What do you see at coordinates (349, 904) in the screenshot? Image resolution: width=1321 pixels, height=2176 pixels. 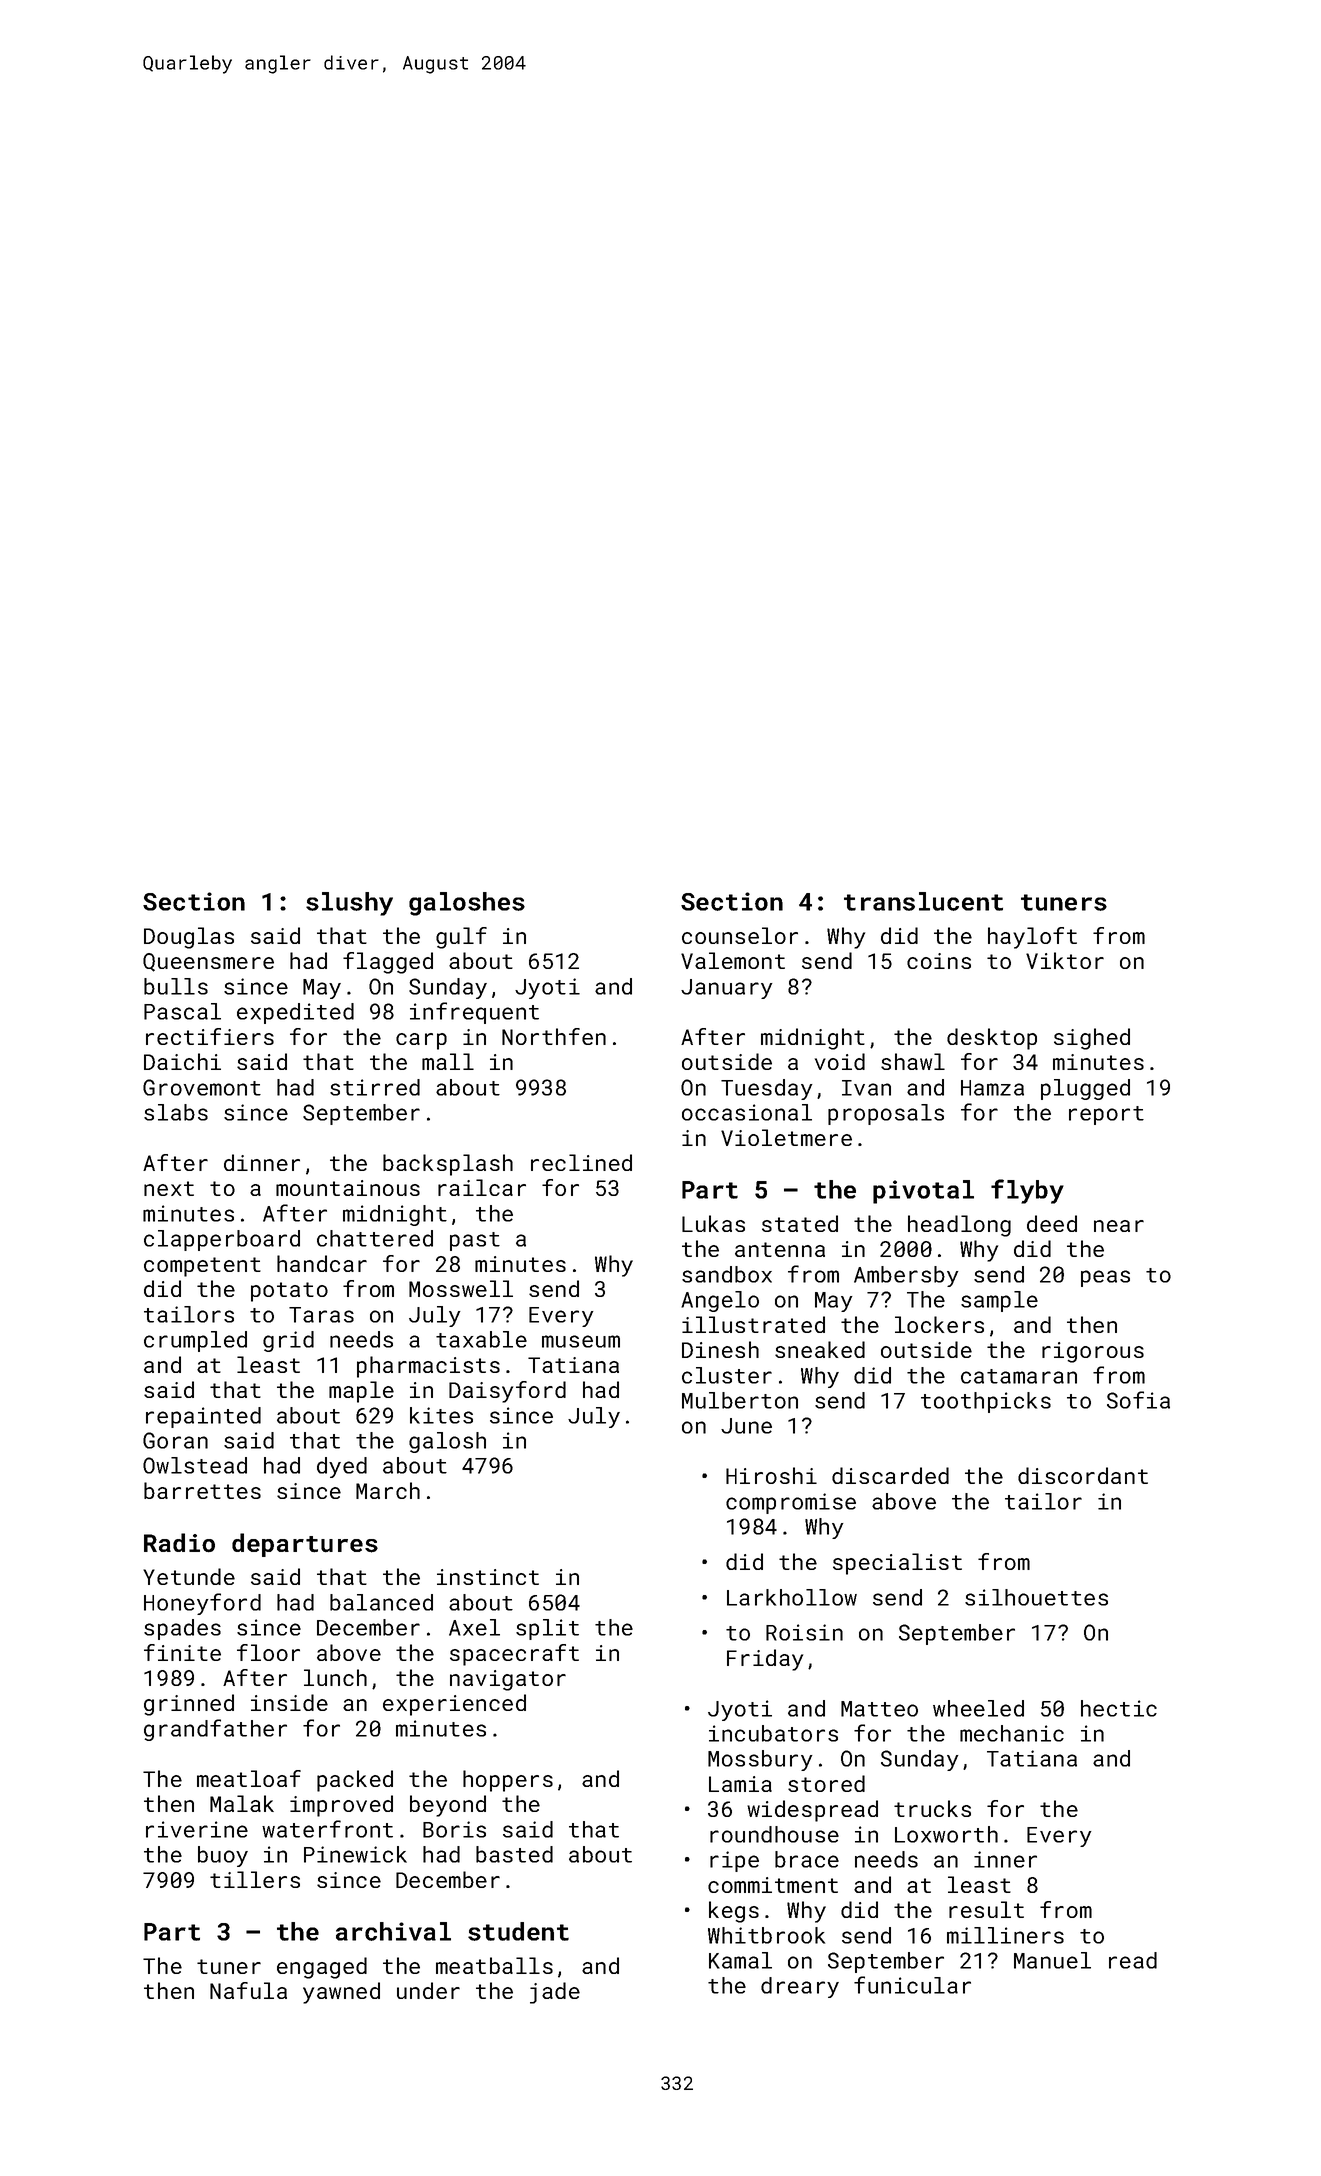 I see `slushy` at bounding box center [349, 904].
